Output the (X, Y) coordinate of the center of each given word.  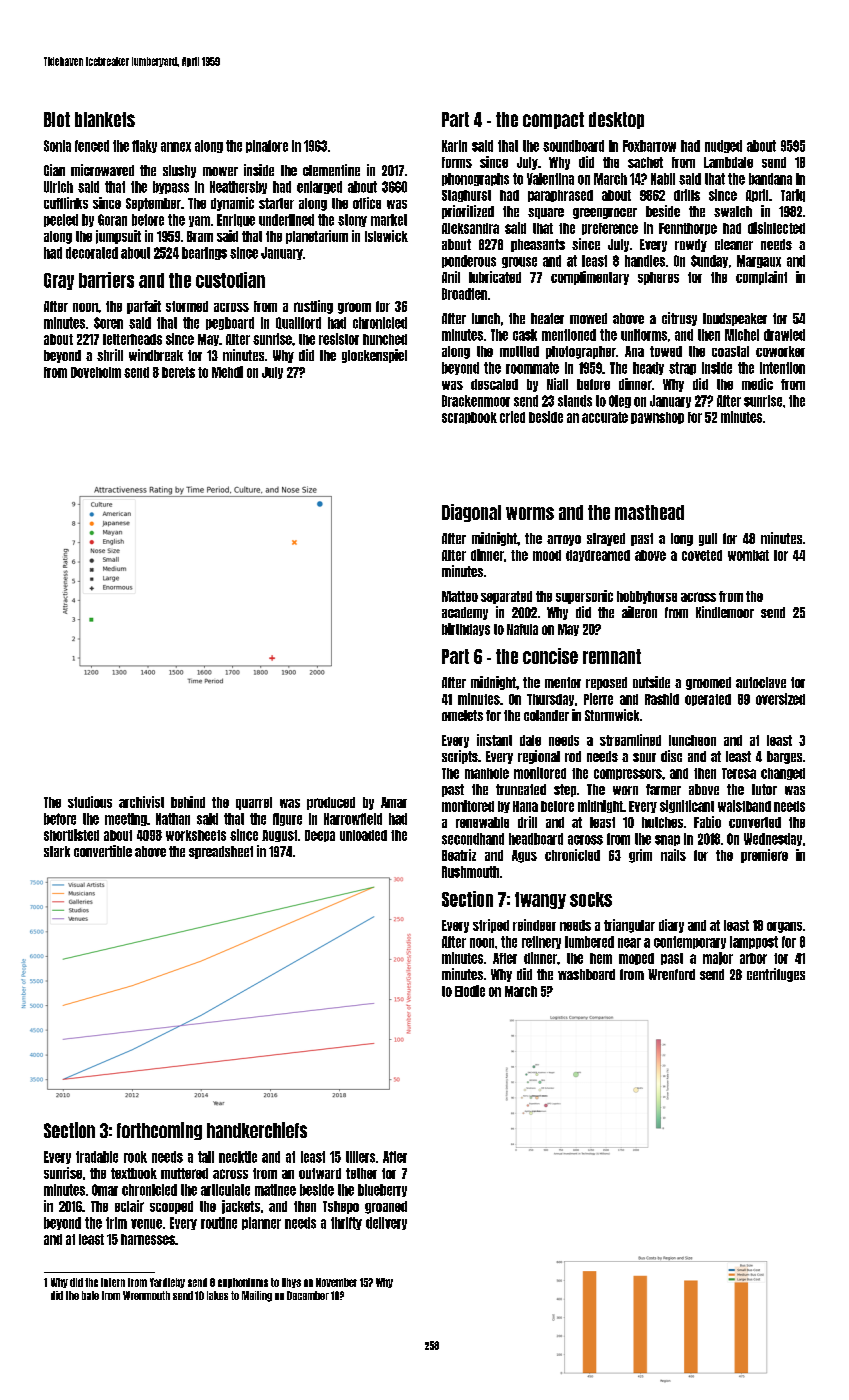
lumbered (589, 942)
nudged (723, 146)
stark (57, 851)
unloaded (363, 835)
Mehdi (227, 372)
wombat (748, 555)
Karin (454, 146)
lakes (217, 1295)
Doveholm (96, 372)
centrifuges (776, 975)
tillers (360, 1157)
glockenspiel (374, 356)
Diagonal (471, 513)
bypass (171, 187)
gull (708, 539)
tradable (97, 1157)
